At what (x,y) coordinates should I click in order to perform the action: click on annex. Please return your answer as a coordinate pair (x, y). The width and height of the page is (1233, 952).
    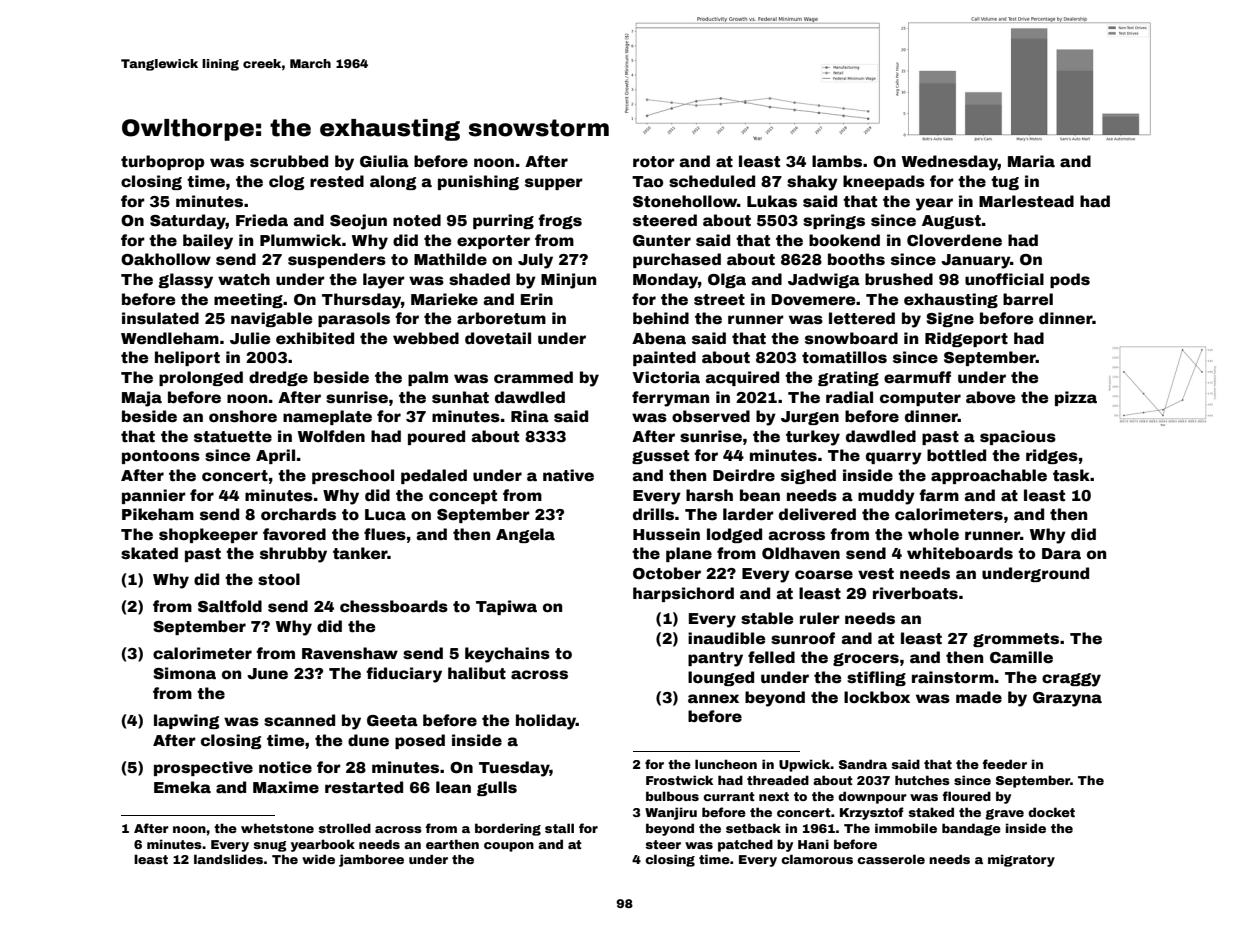
    Looking at the image, I should click on (713, 699).
